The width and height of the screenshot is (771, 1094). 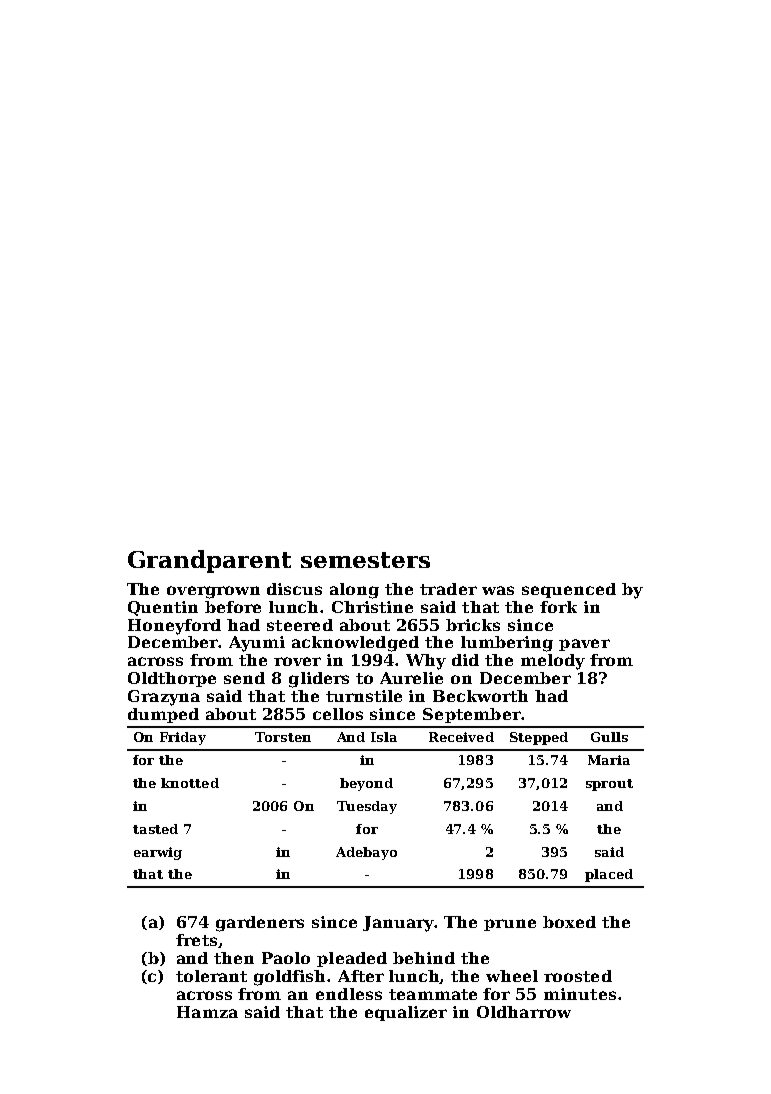 I want to click on Hamza, so click(x=207, y=1012).
